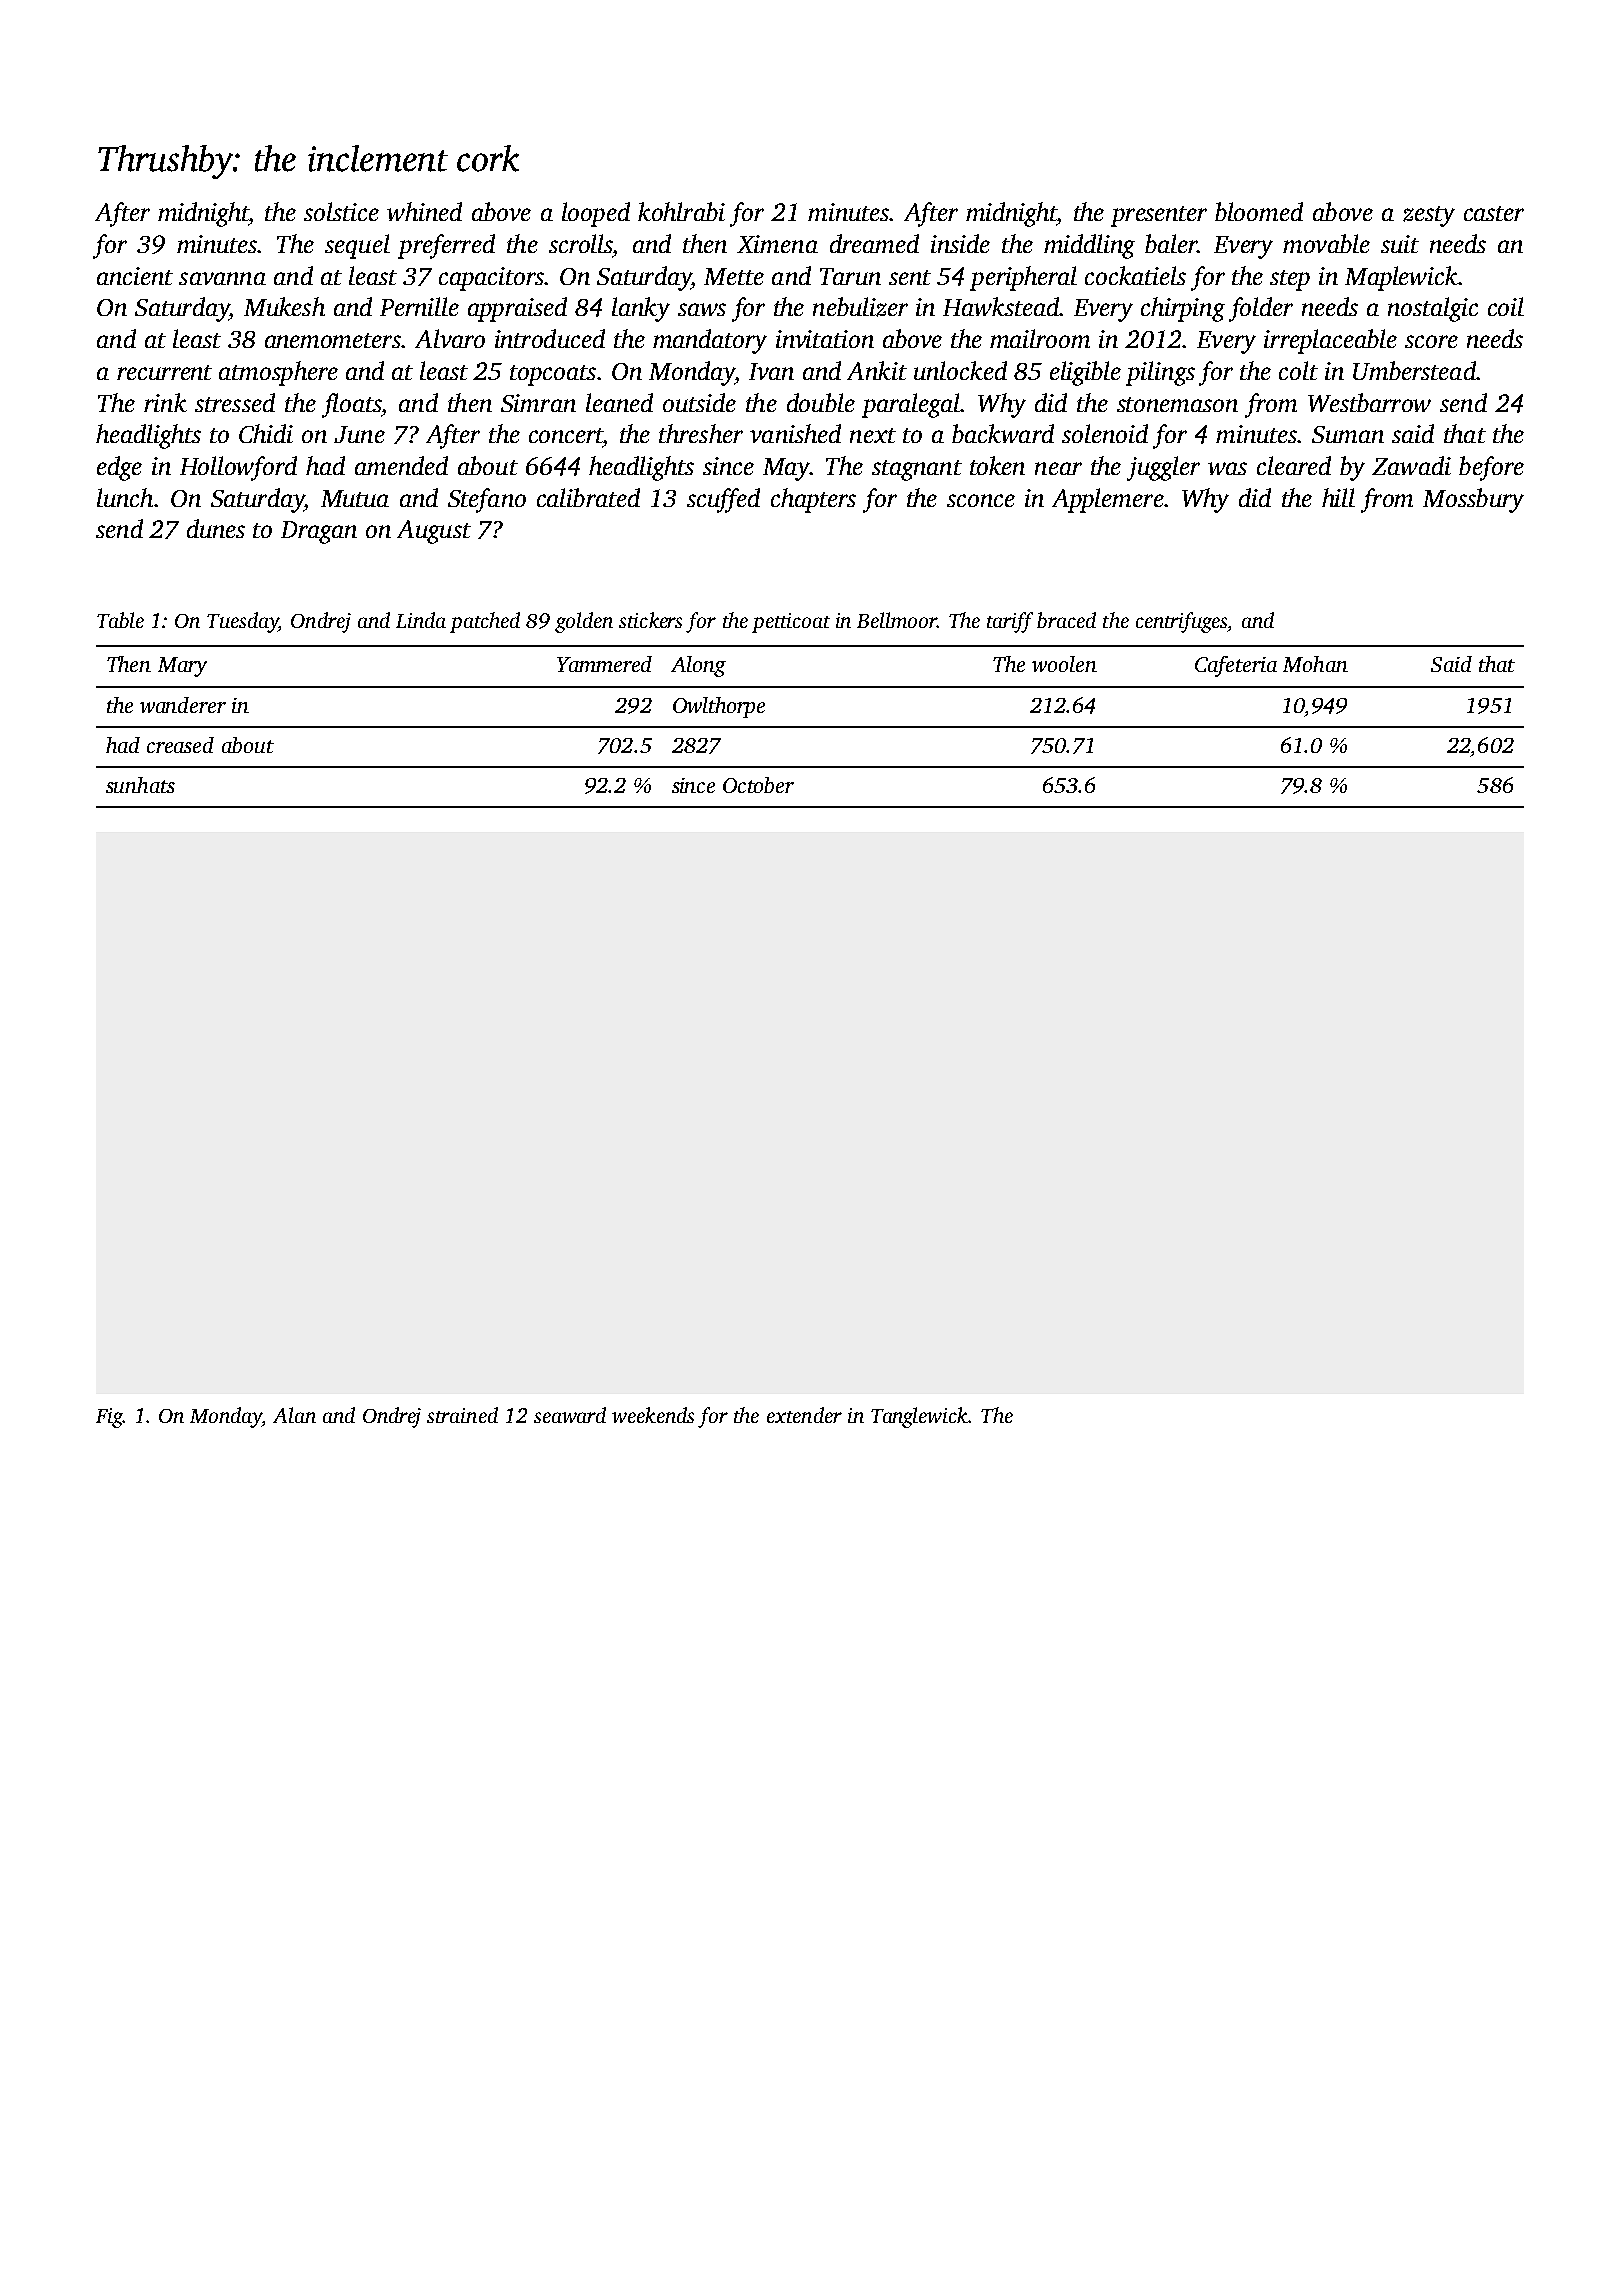 This screenshot has height=2292, width=1620. Describe the element at coordinates (804, 1415) in the screenshot. I see `extender` at that location.
